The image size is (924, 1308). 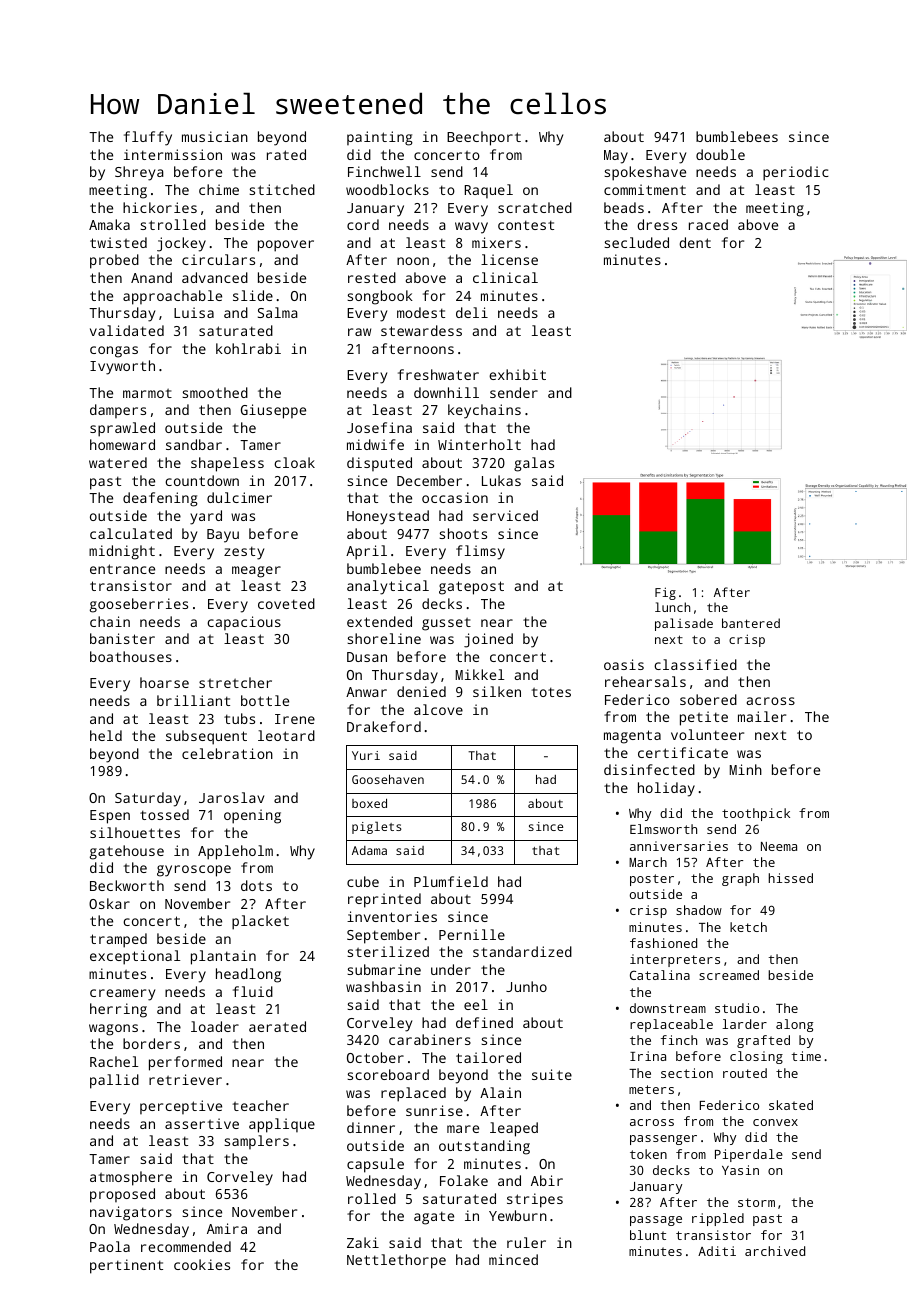 I want to click on raced, so click(x=708, y=224).
